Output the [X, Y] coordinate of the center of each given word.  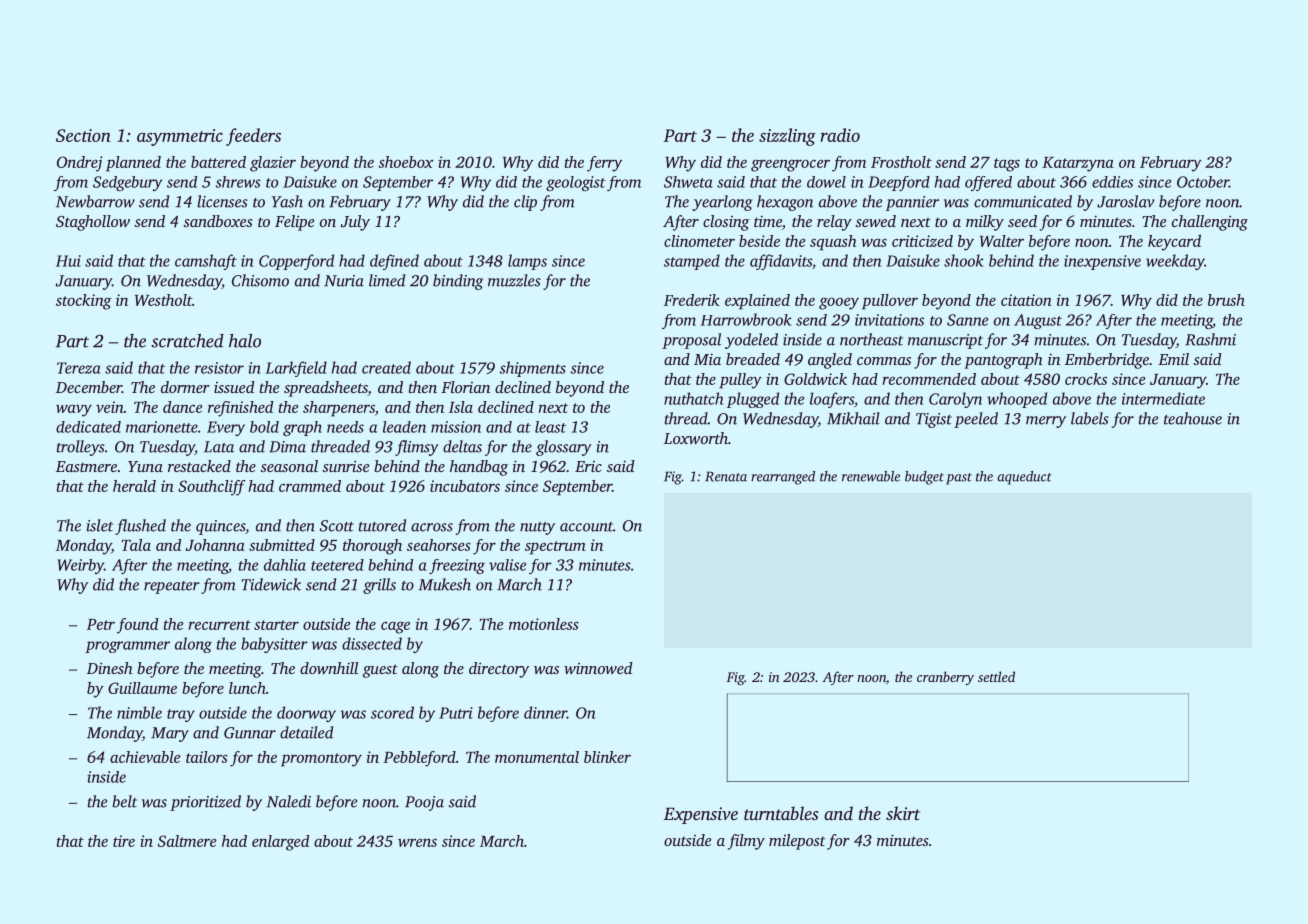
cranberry [945, 678]
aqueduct [1024, 478]
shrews [238, 182]
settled [996, 676]
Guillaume [142, 688]
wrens [417, 842]
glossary [563, 448]
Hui [68, 261]
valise [507, 565]
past [959, 479]
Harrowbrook [746, 319]
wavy [74, 411]
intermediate [1163, 398]
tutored [382, 525]
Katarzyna [1078, 164]
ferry [604, 164]
